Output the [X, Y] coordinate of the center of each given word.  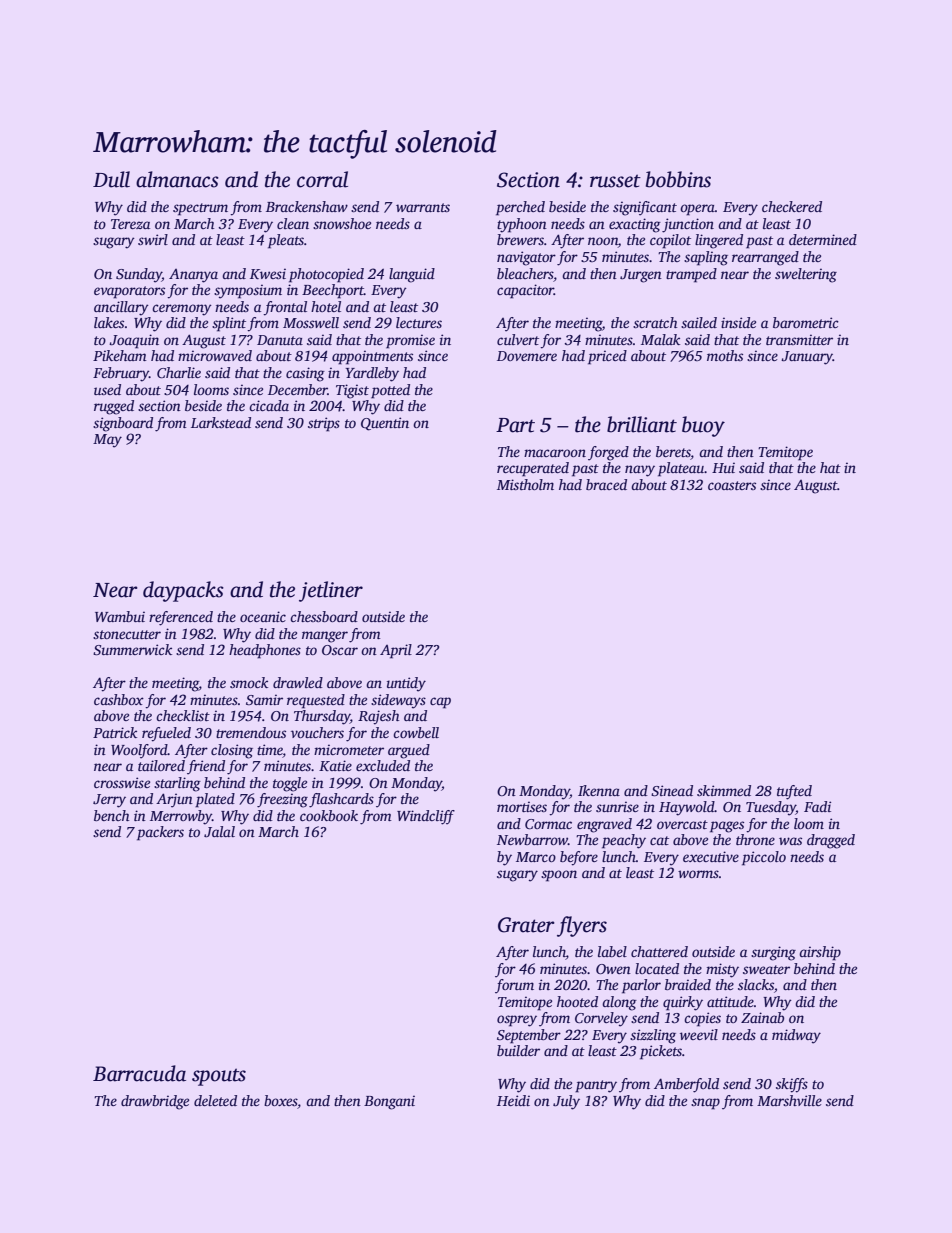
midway [796, 1036]
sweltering [806, 275]
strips [324, 424]
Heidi [513, 1100]
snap [705, 1104]
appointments [372, 357]
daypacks [183, 591]
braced [606, 484]
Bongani [389, 1102]
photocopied [326, 275]
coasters [732, 485]
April [396, 651]
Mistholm [525, 484]
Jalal [219, 831]
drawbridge [155, 1102]
